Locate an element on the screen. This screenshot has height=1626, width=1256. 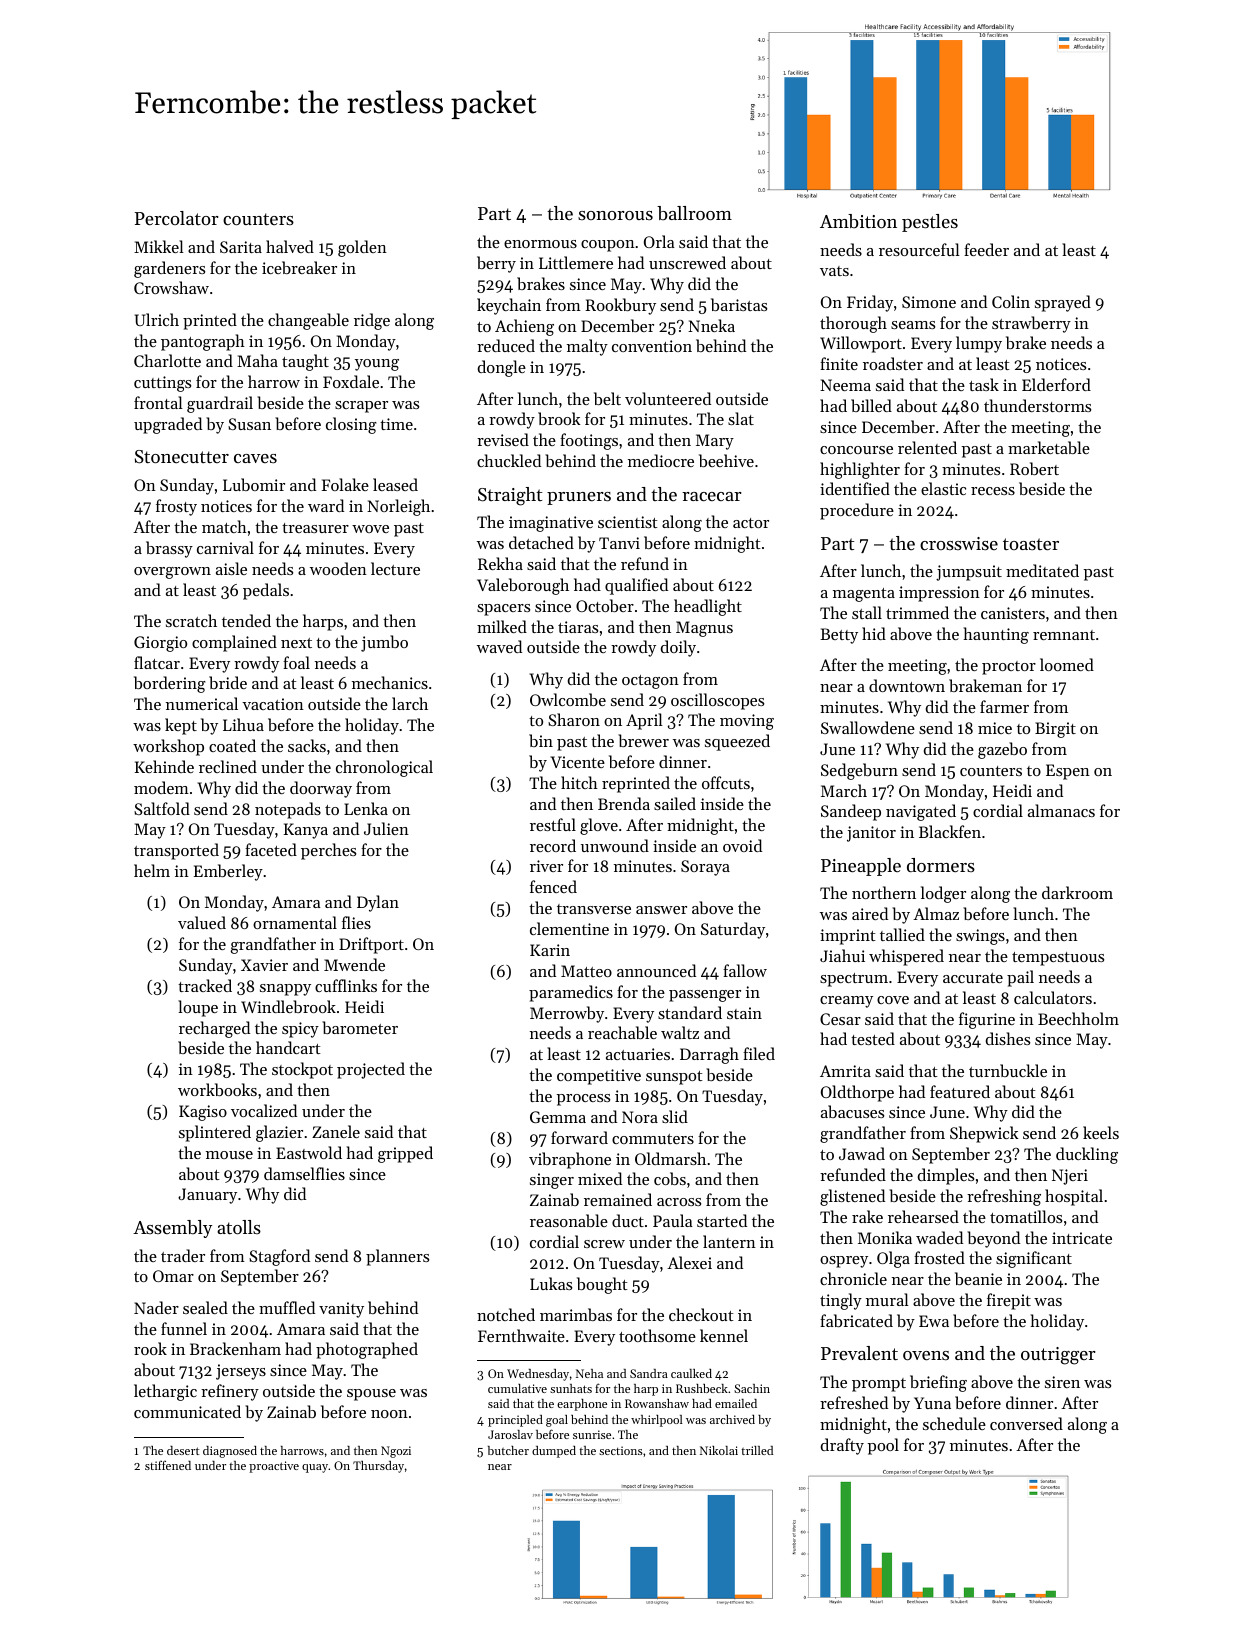
darkroom is located at coordinates (1077, 892).
